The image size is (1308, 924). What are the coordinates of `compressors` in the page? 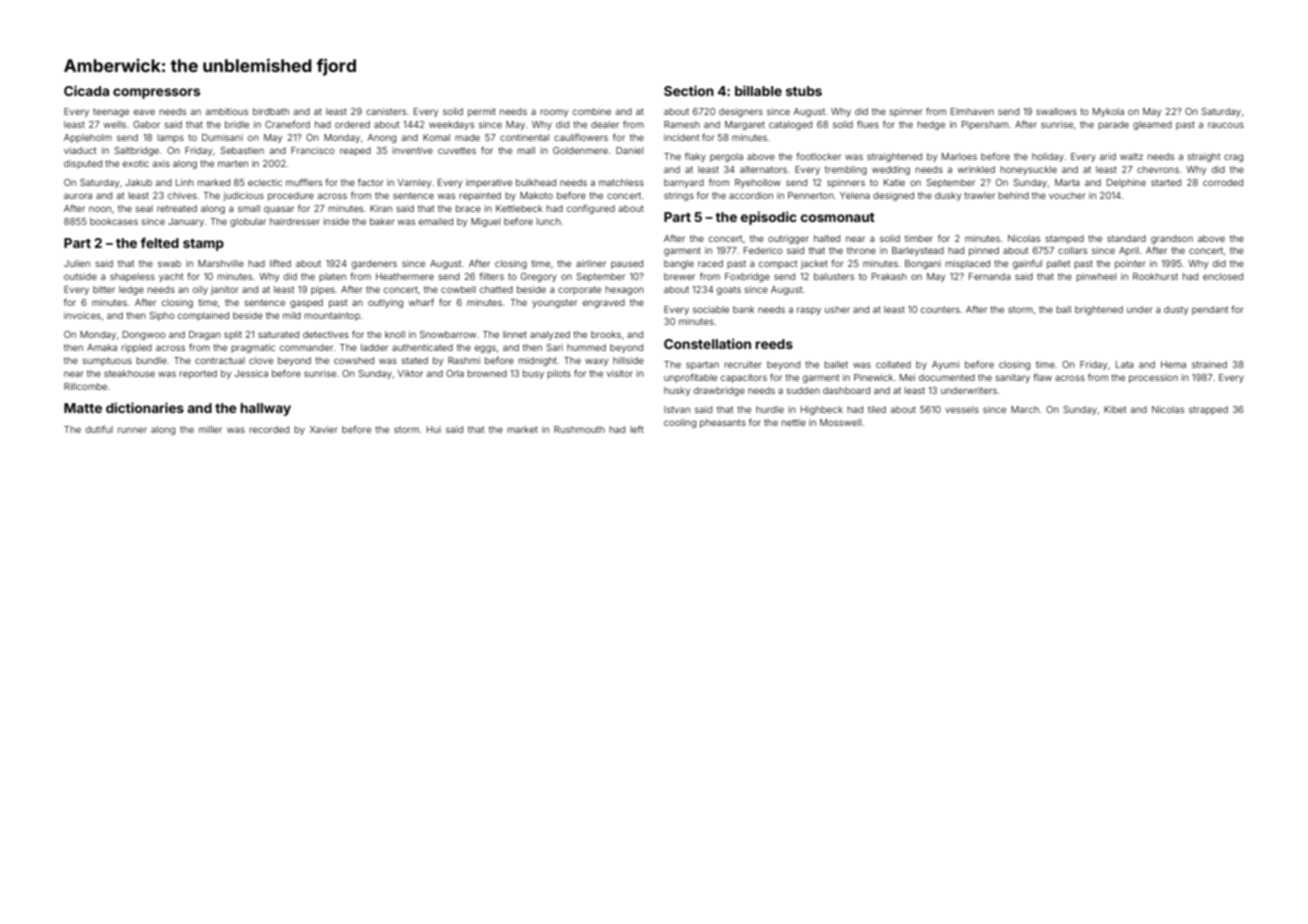 It's located at (156, 93).
